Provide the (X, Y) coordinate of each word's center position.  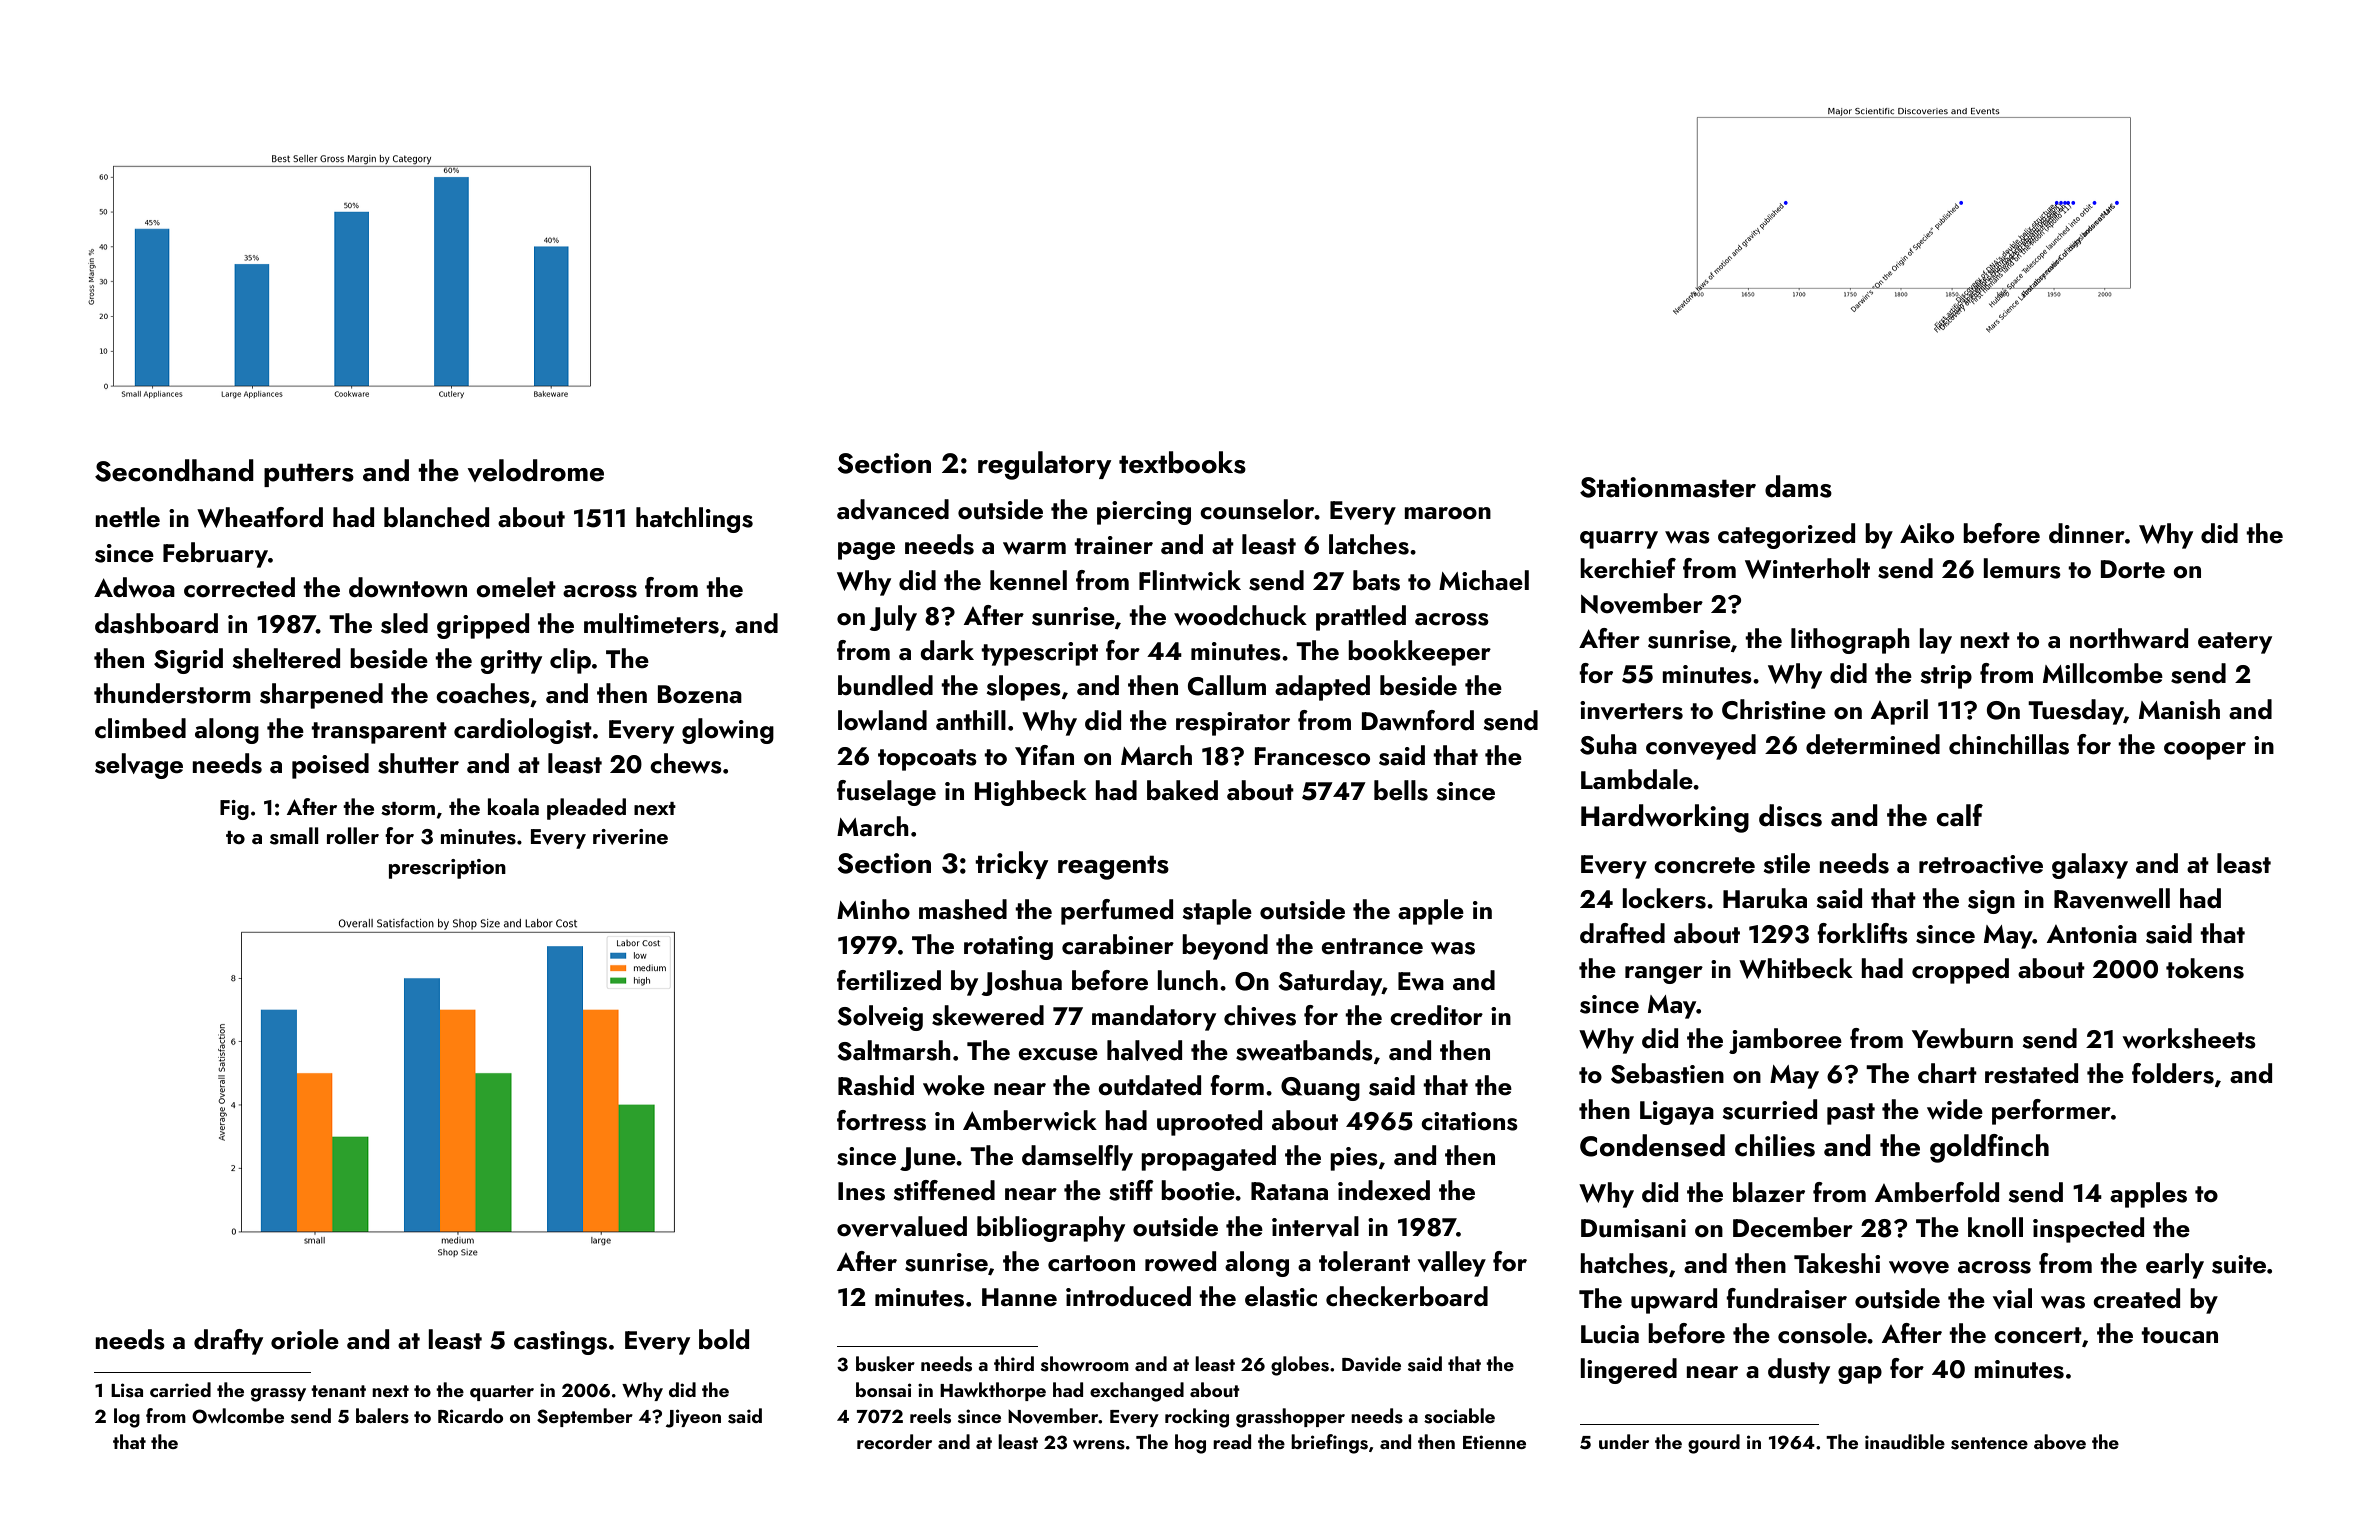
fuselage (886, 793)
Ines (861, 1191)
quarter (502, 1393)
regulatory (1044, 465)
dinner (2087, 533)
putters (309, 475)
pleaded (586, 809)
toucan (2179, 1335)
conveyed (1701, 747)
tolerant (1364, 1261)
